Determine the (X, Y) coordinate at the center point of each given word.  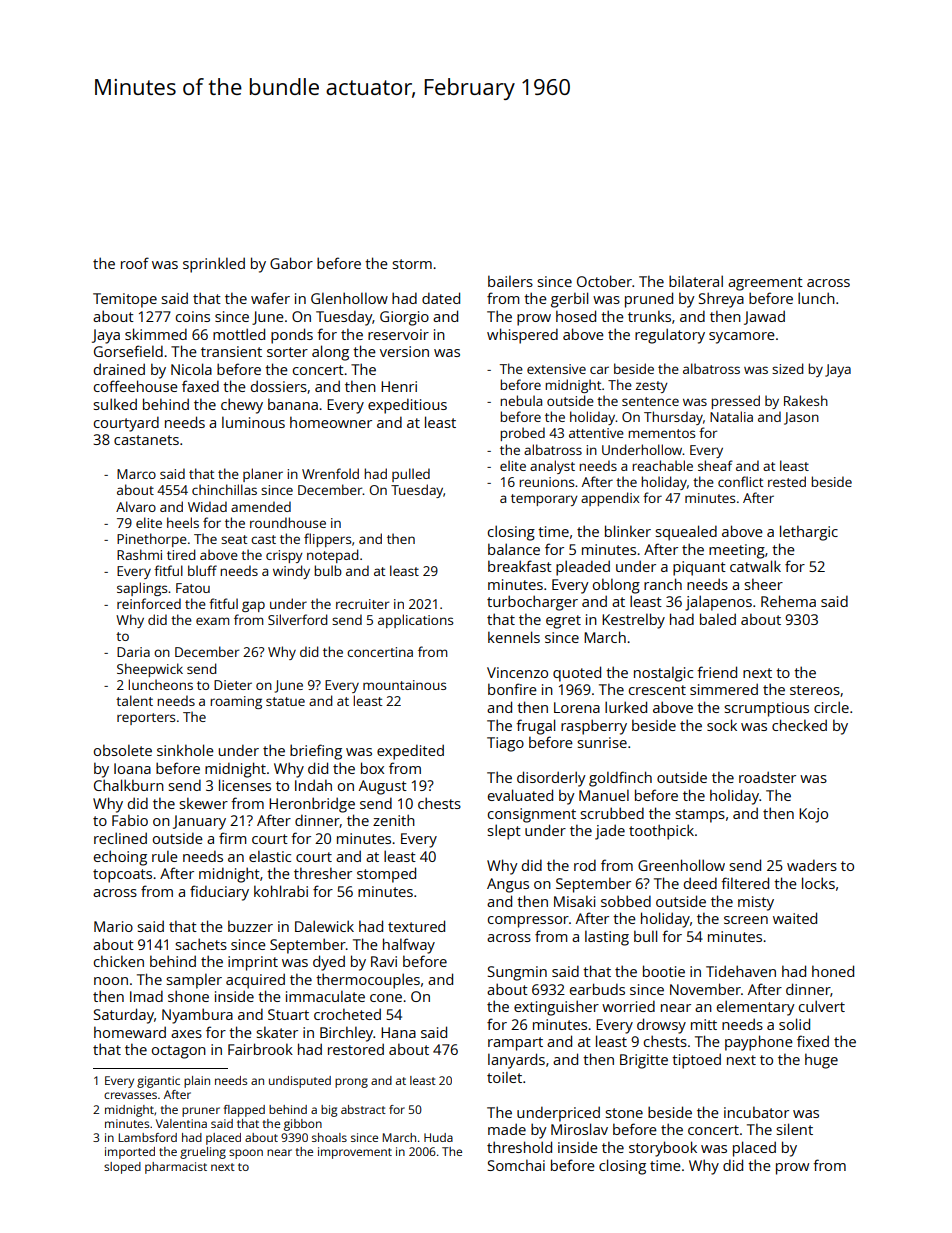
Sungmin (517, 973)
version (404, 351)
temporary (544, 500)
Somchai (516, 1165)
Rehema (788, 601)
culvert (822, 1006)
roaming (236, 702)
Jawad (764, 317)
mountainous (404, 685)
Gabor (291, 263)
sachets (201, 944)
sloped (122, 1168)
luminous (253, 422)
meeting (737, 551)
